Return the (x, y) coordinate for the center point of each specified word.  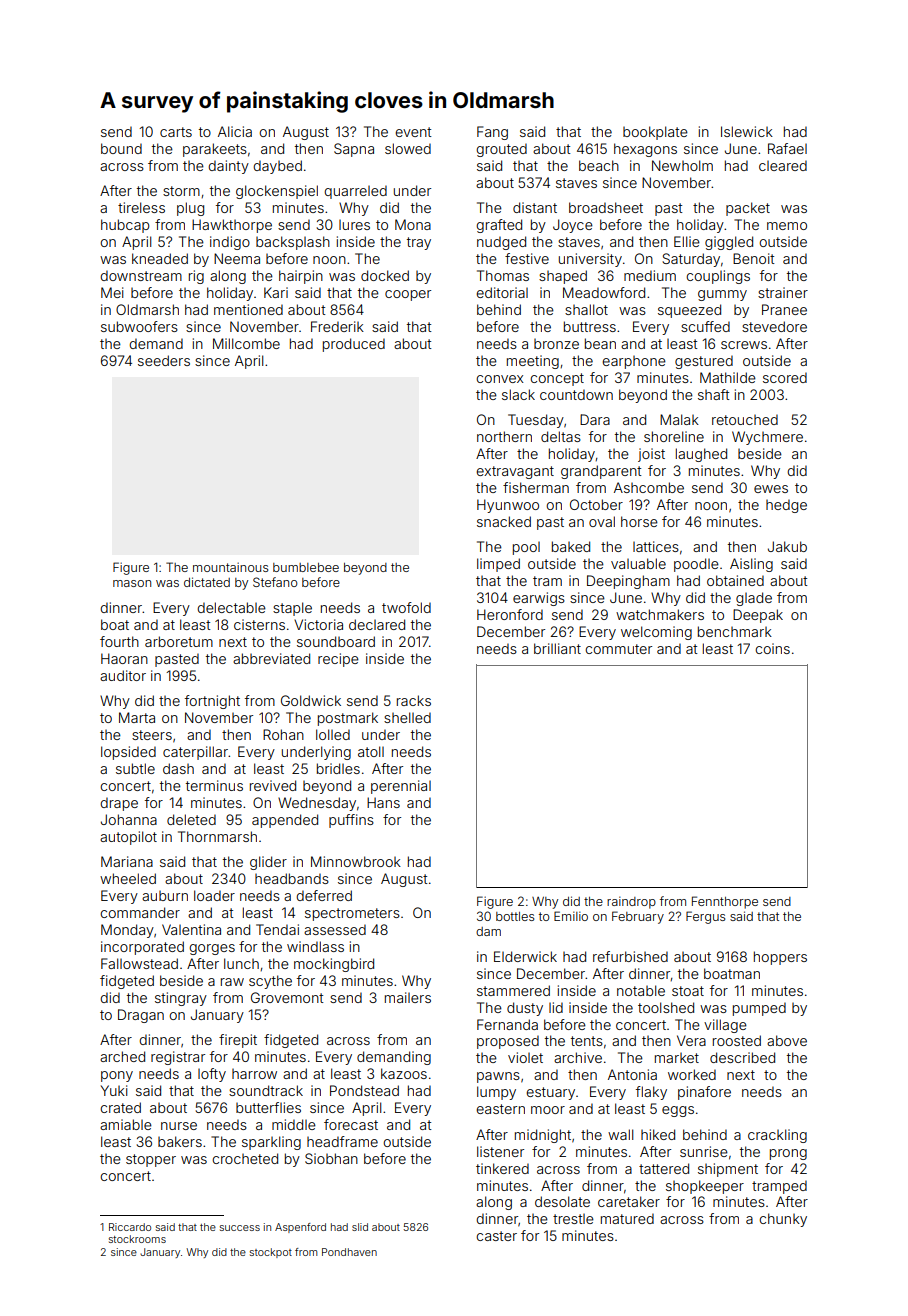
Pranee (784, 309)
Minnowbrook (356, 861)
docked (385, 275)
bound (121, 148)
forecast (351, 1124)
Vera (691, 1040)
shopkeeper (705, 1187)
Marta (137, 717)
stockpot (271, 1253)
